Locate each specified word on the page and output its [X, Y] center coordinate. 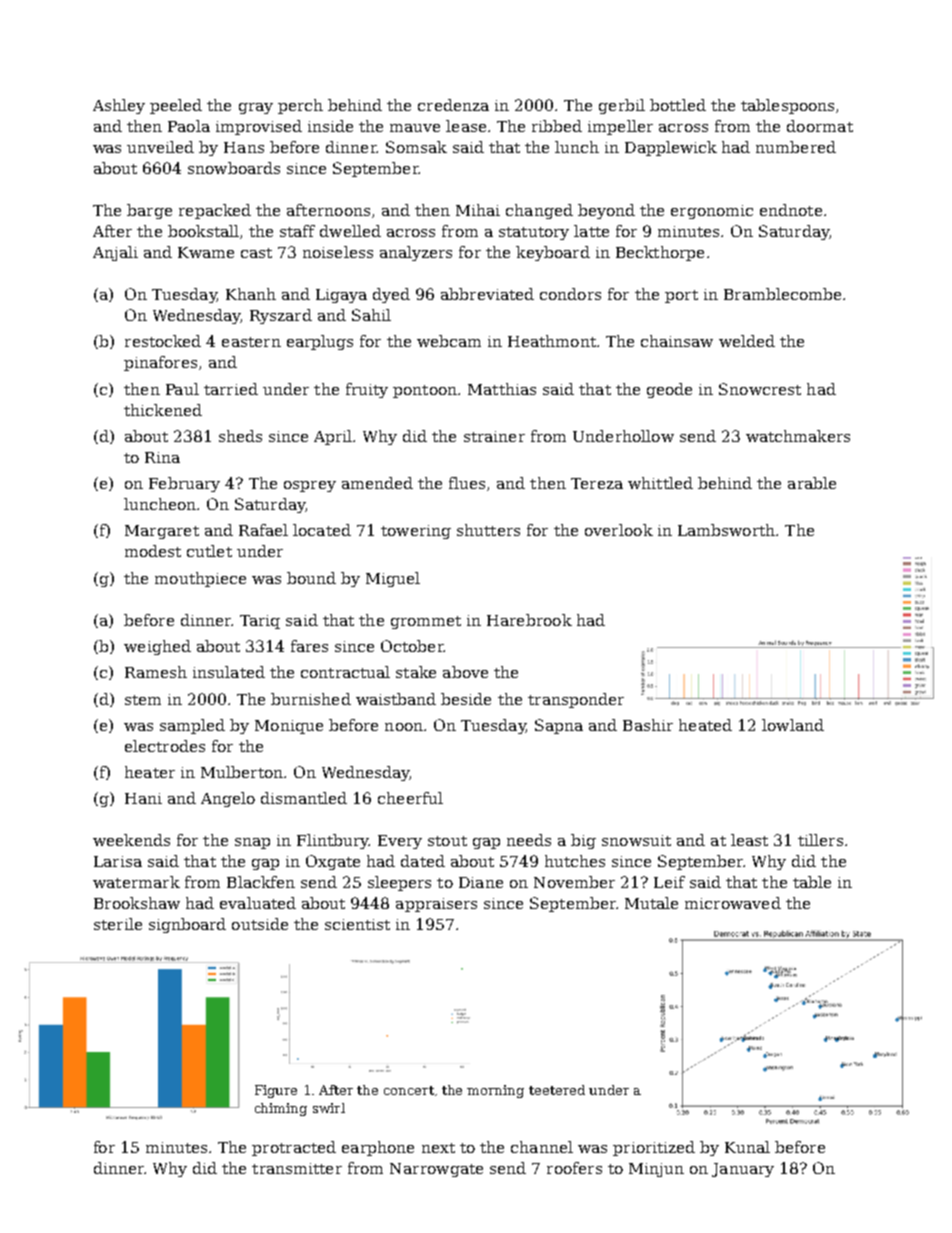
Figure [276, 1091]
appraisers [436, 905]
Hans [244, 147]
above [465, 672]
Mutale [651, 903]
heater [150, 772]
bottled [678, 105]
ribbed [557, 126]
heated [705, 725]
